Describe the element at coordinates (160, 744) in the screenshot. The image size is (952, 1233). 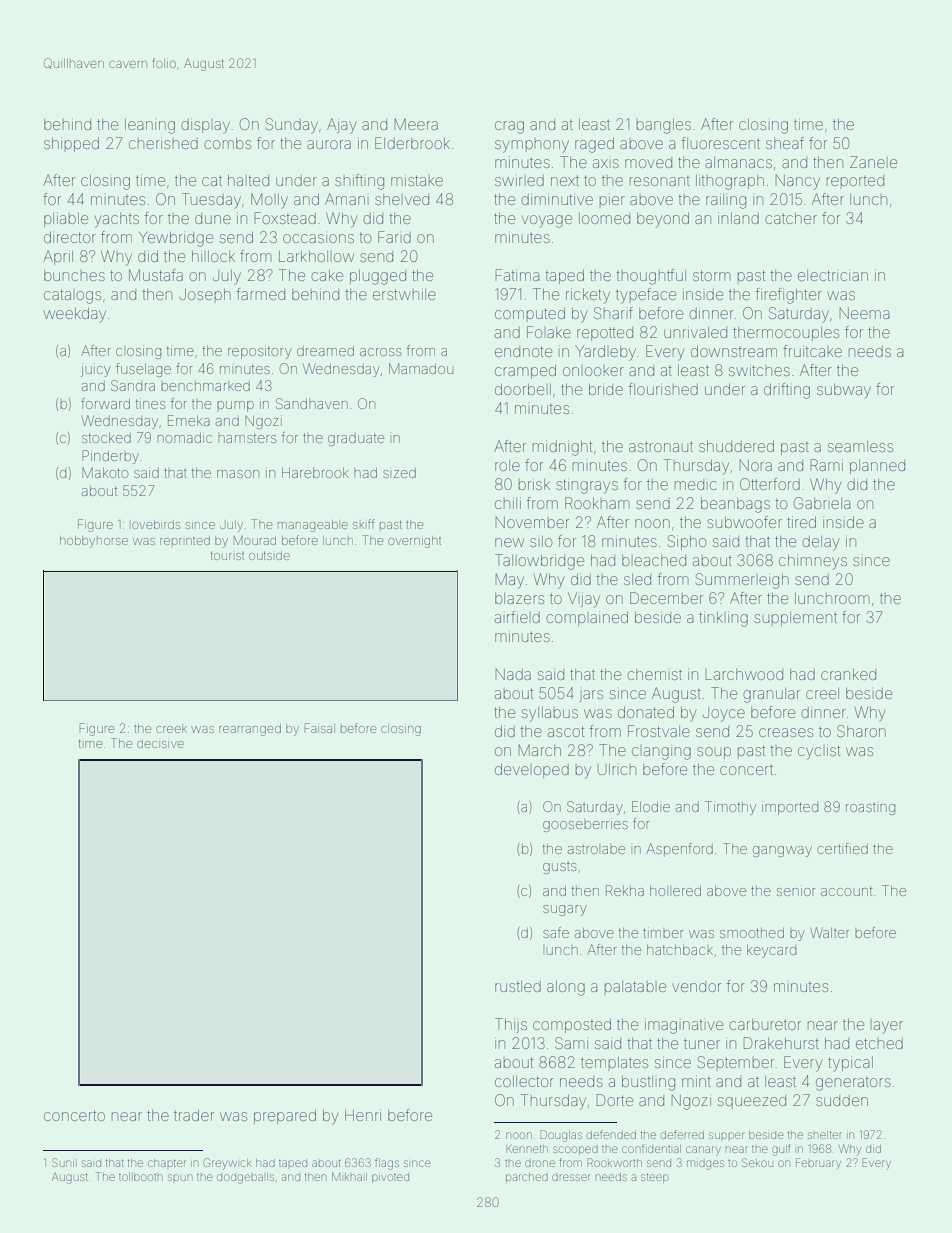
I see `decisive` at that location.
